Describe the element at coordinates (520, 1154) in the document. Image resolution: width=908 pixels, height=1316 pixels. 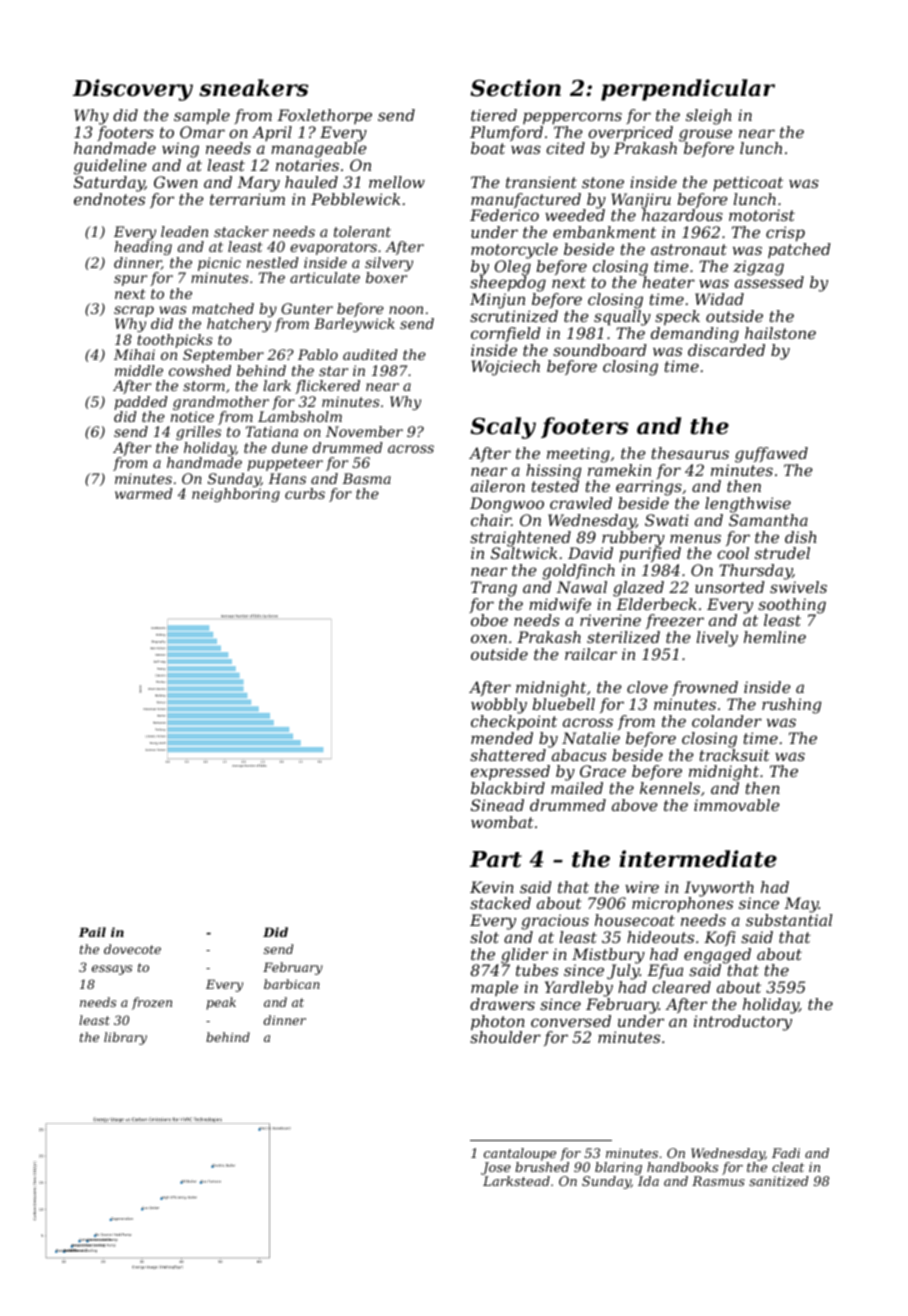
I see `cantaloupe` at that location.
